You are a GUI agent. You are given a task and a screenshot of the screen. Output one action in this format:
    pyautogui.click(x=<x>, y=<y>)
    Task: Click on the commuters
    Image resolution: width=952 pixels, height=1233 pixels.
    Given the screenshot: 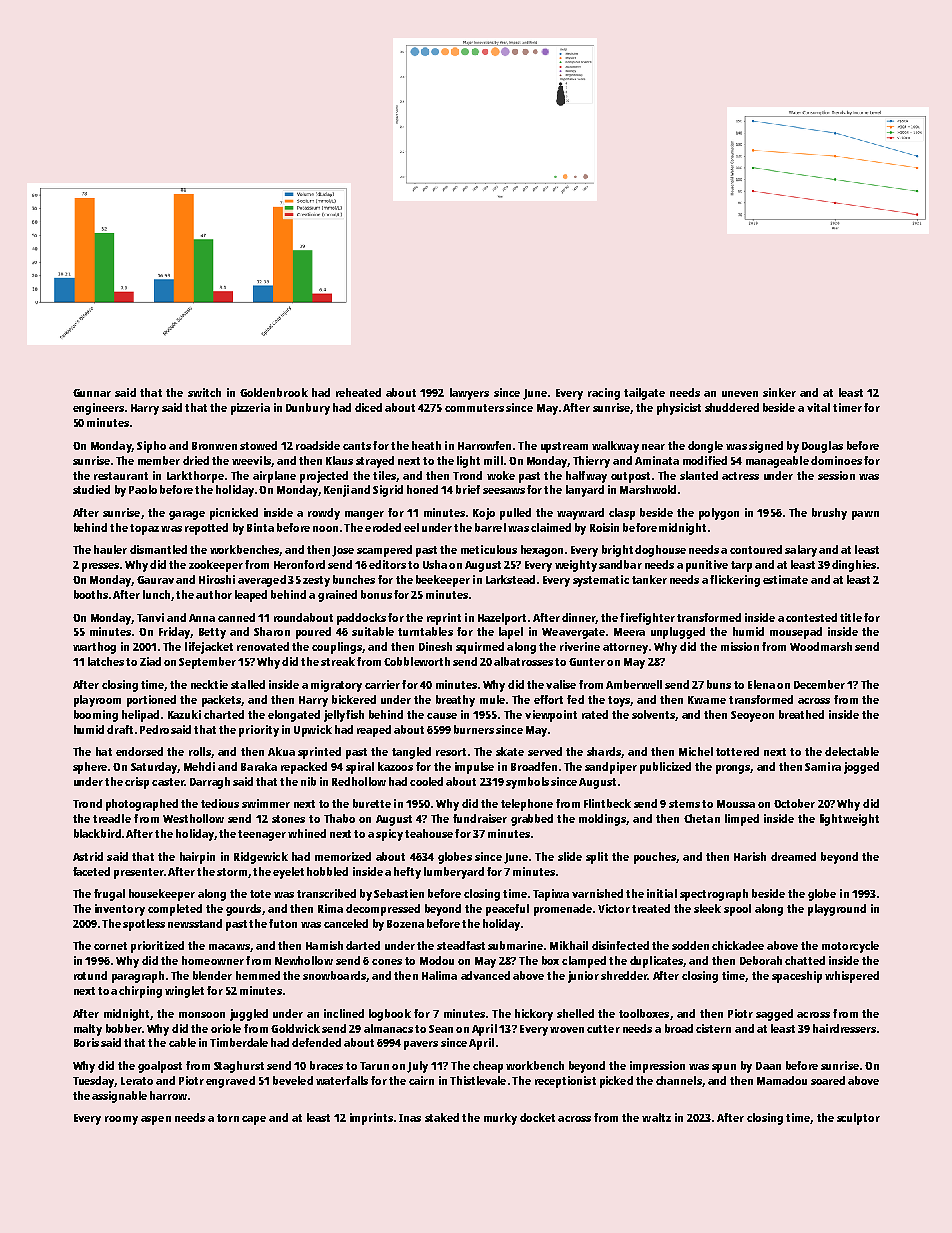 What is the action you would take?
    pyautogui.click(x=474, y=408)
